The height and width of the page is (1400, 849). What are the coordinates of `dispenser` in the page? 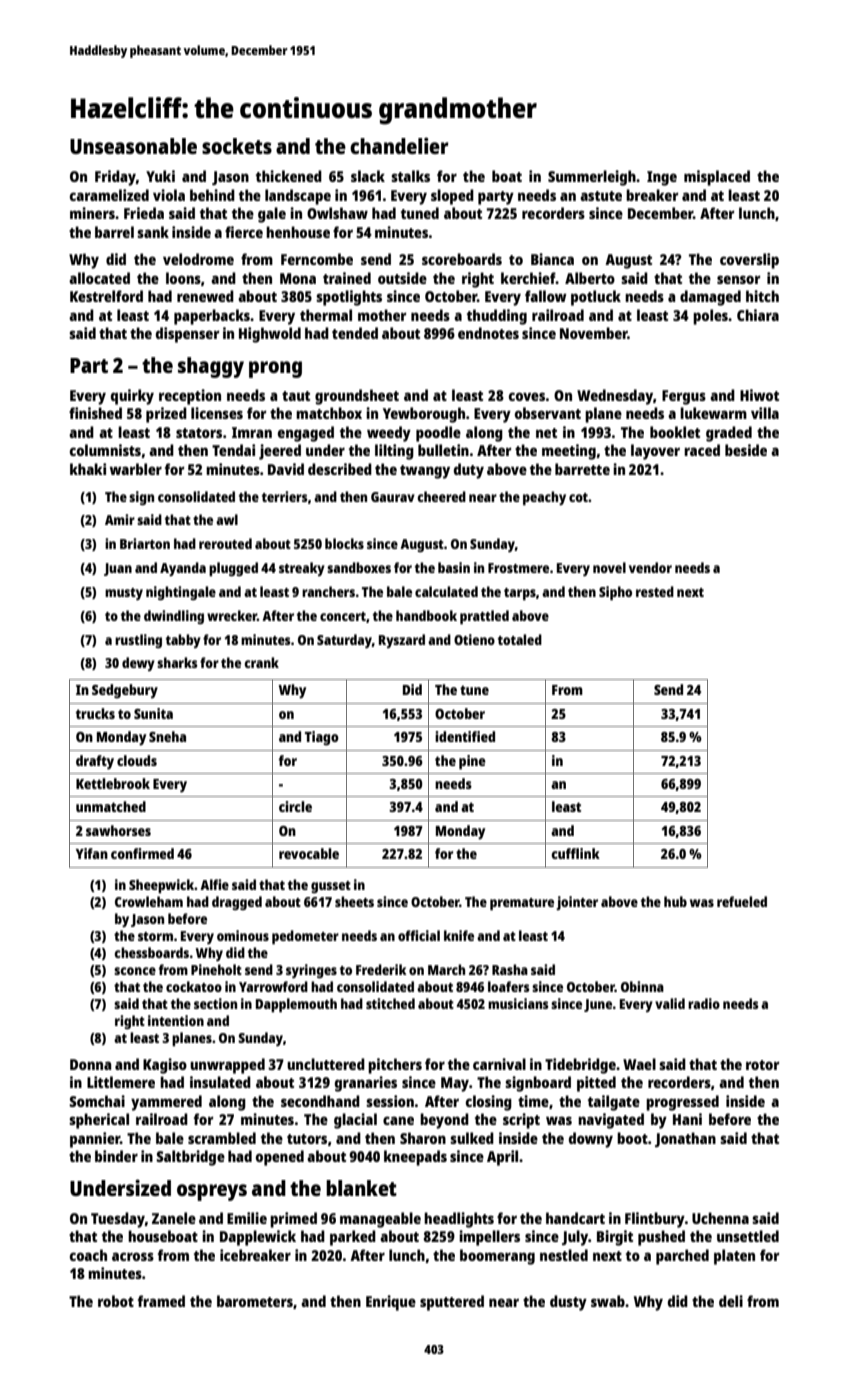 It's located at (188, 335).
